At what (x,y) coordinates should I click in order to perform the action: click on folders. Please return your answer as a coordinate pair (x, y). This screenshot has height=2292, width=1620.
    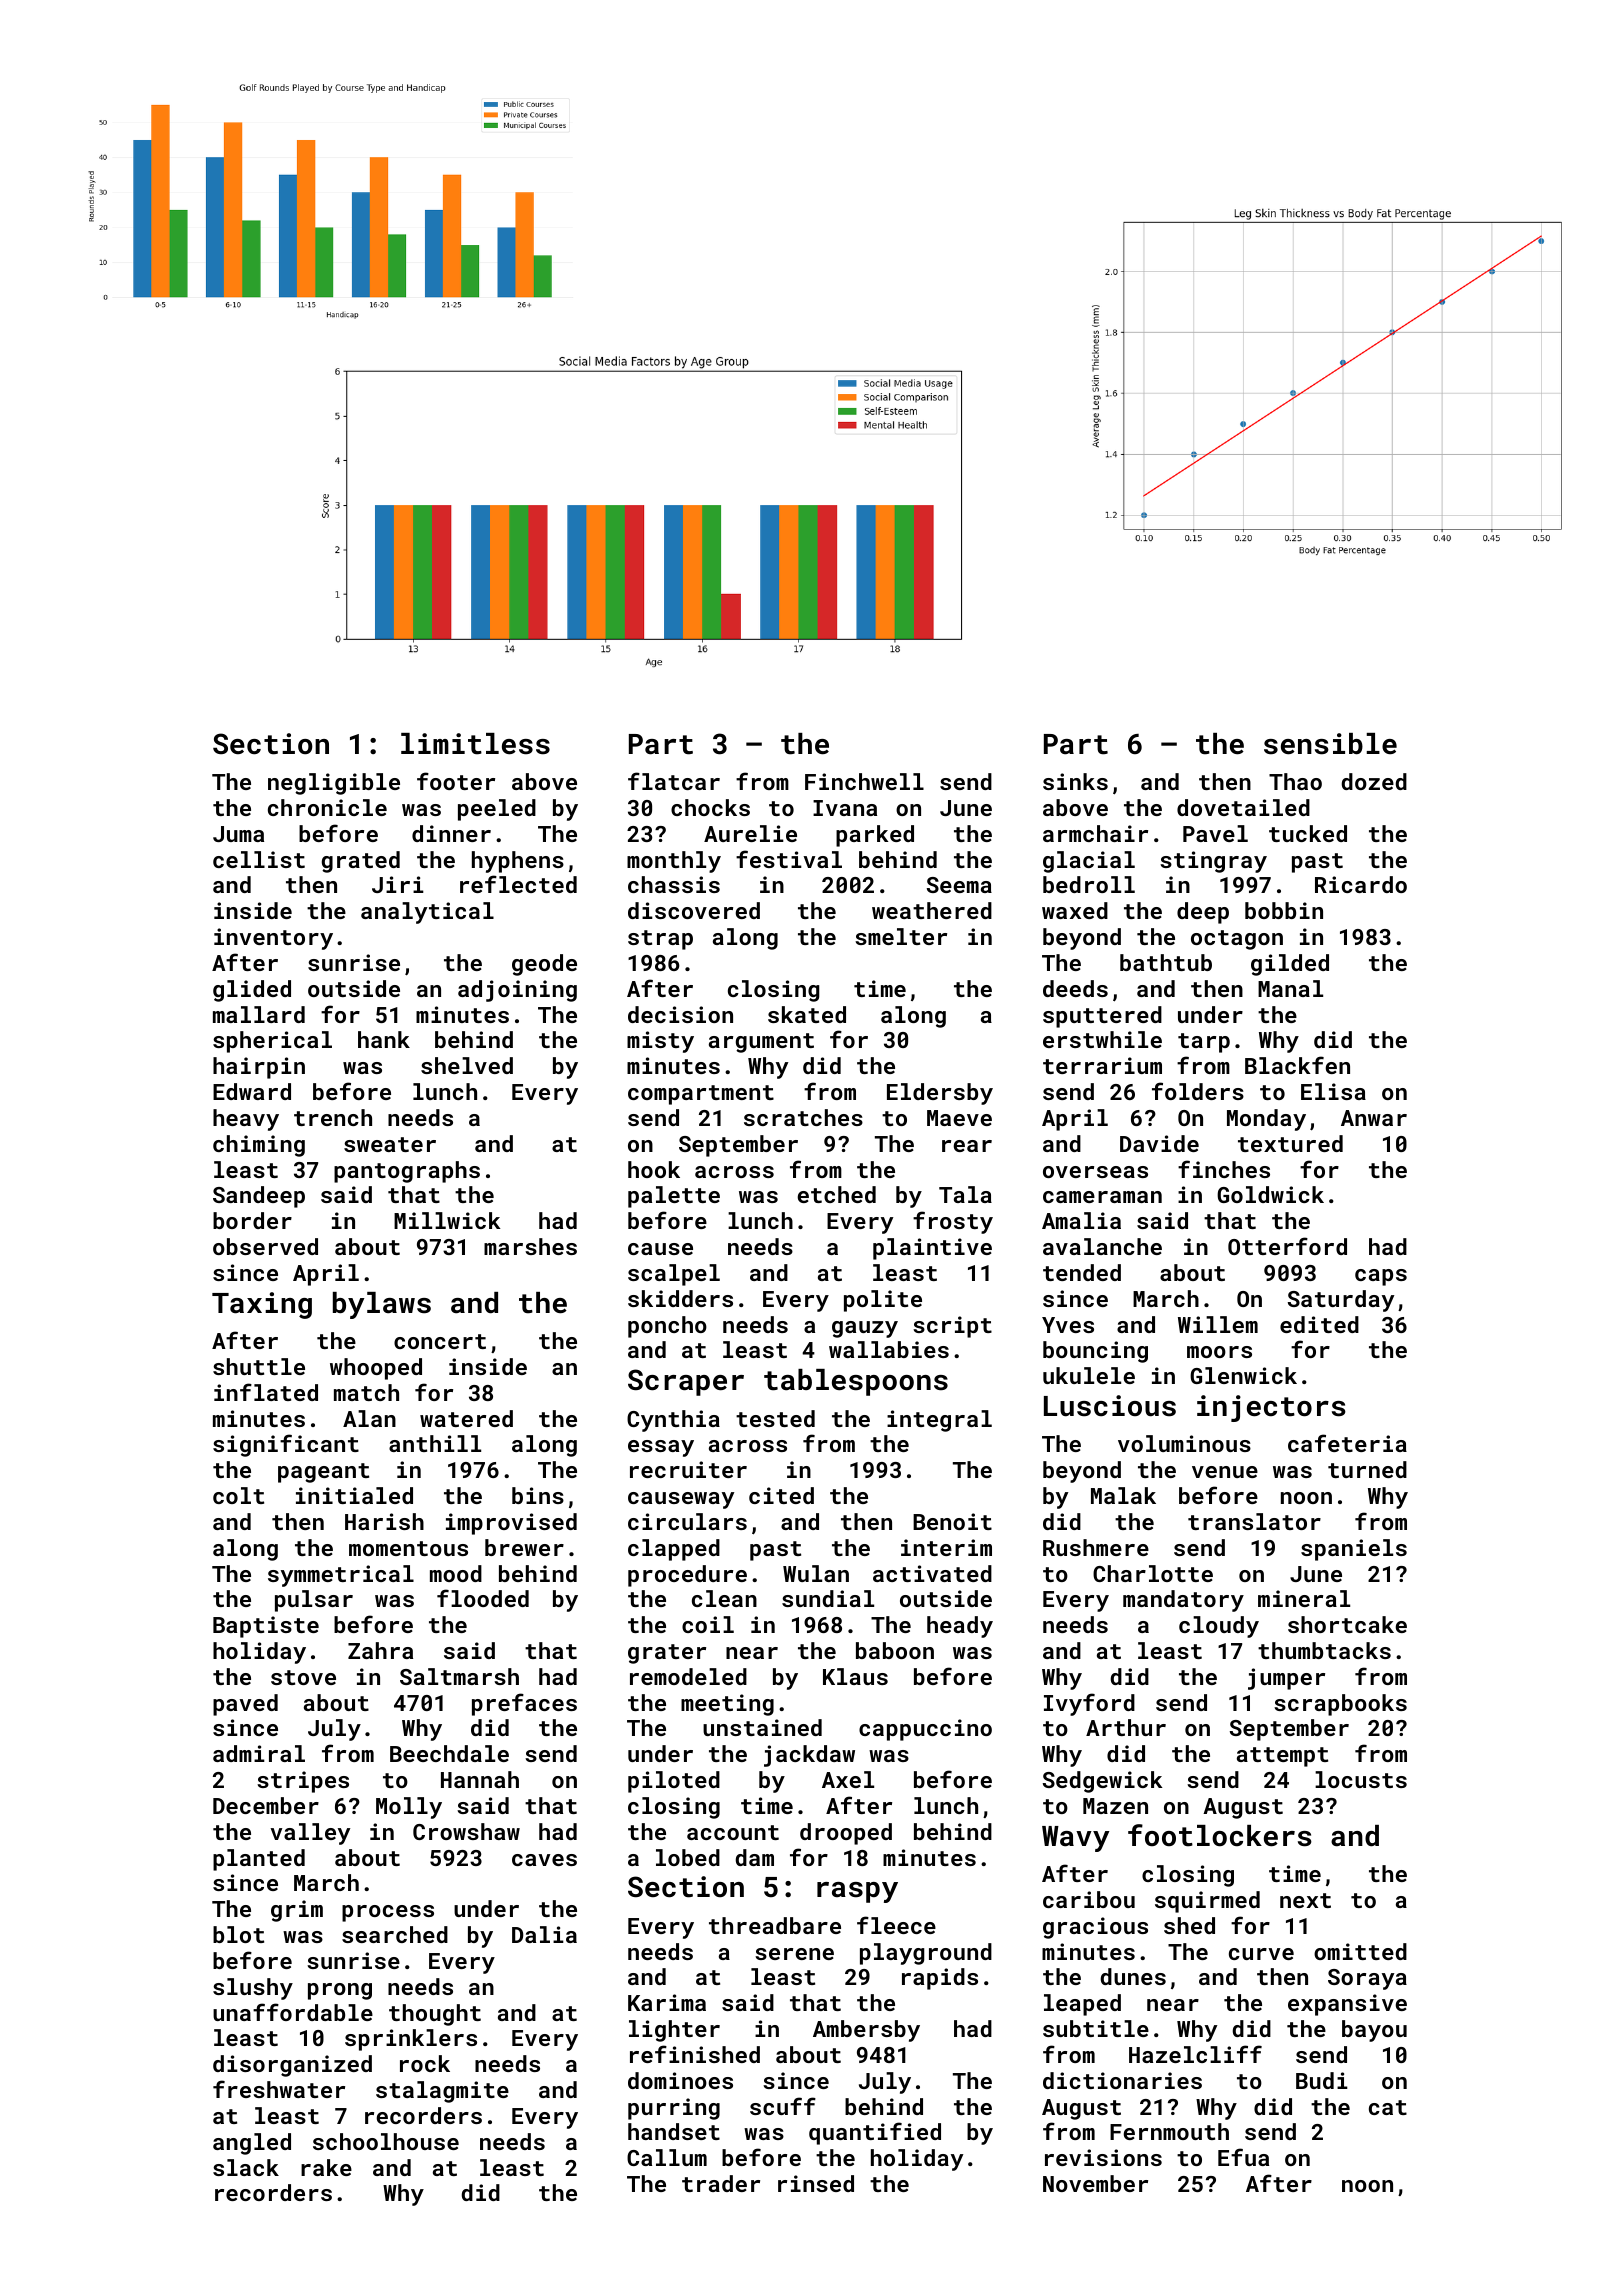
    Looking at the image, I should click on (1198, 1091).
